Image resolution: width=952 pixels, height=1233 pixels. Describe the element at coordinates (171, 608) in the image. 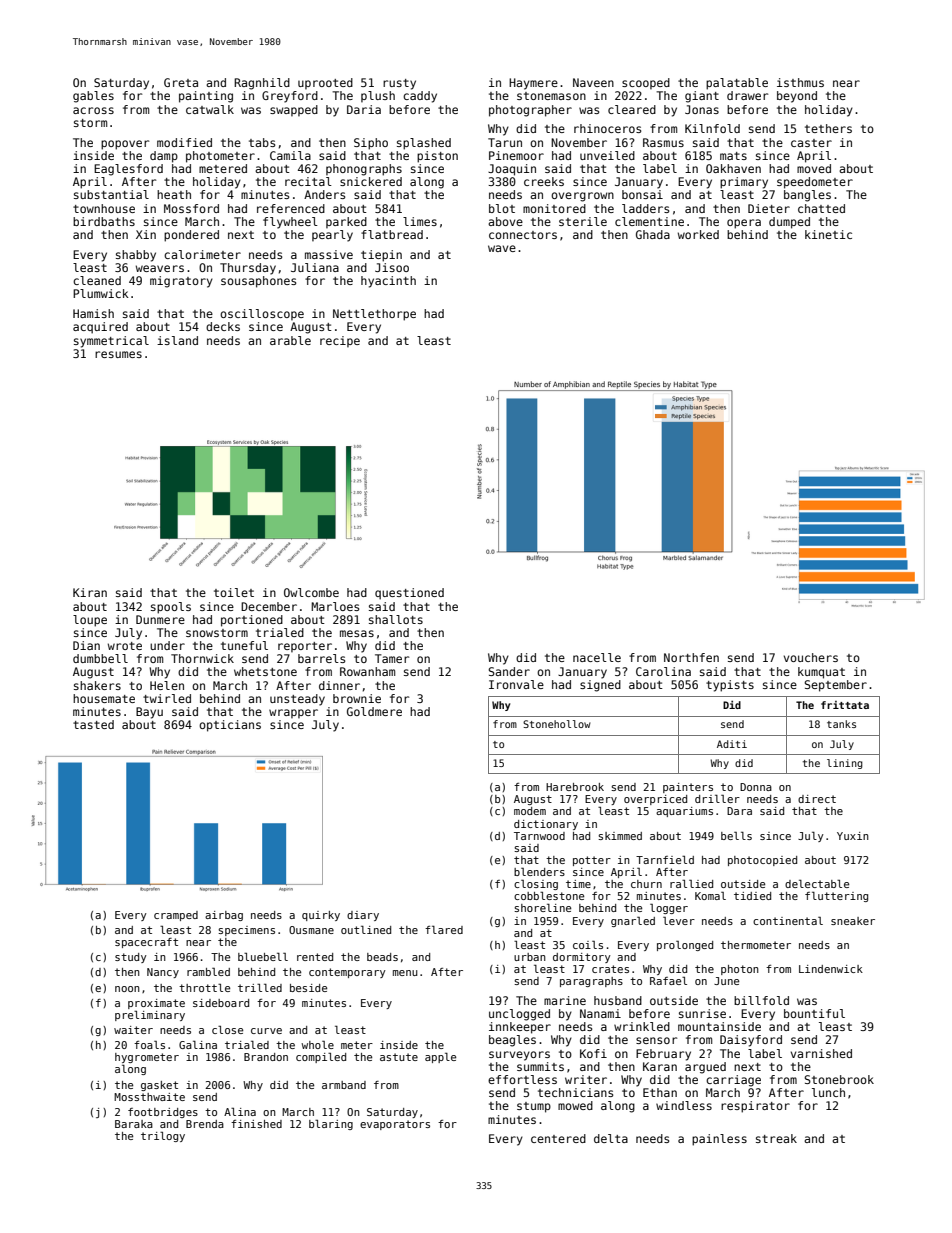

I see `spools` at that location.
